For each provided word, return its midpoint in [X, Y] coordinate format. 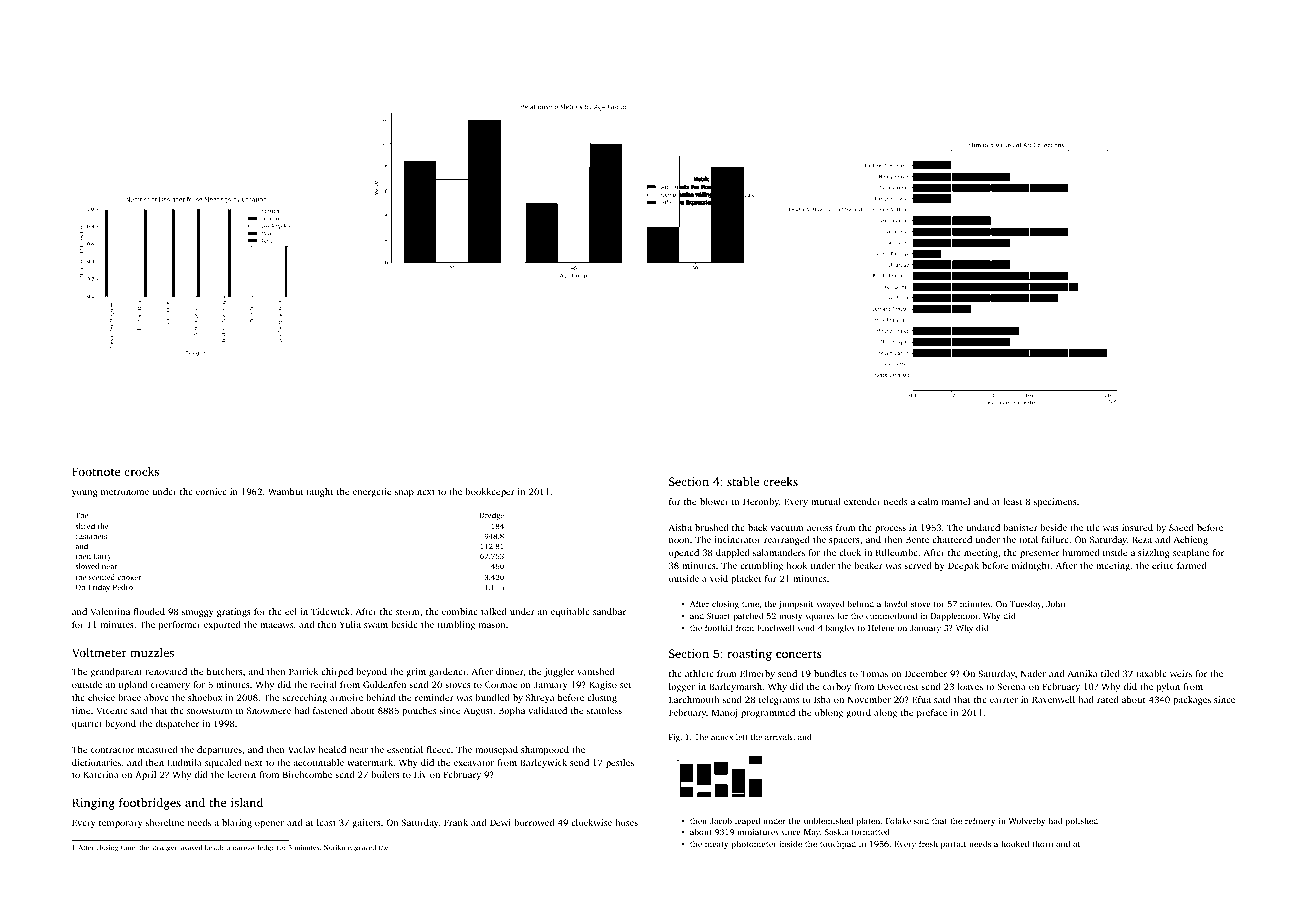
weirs [1181, 673]
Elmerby [757, 674]
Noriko [334, 847]
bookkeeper [490, 492]
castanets [91, 536]
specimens [1055, 502]
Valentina [110, 611]
